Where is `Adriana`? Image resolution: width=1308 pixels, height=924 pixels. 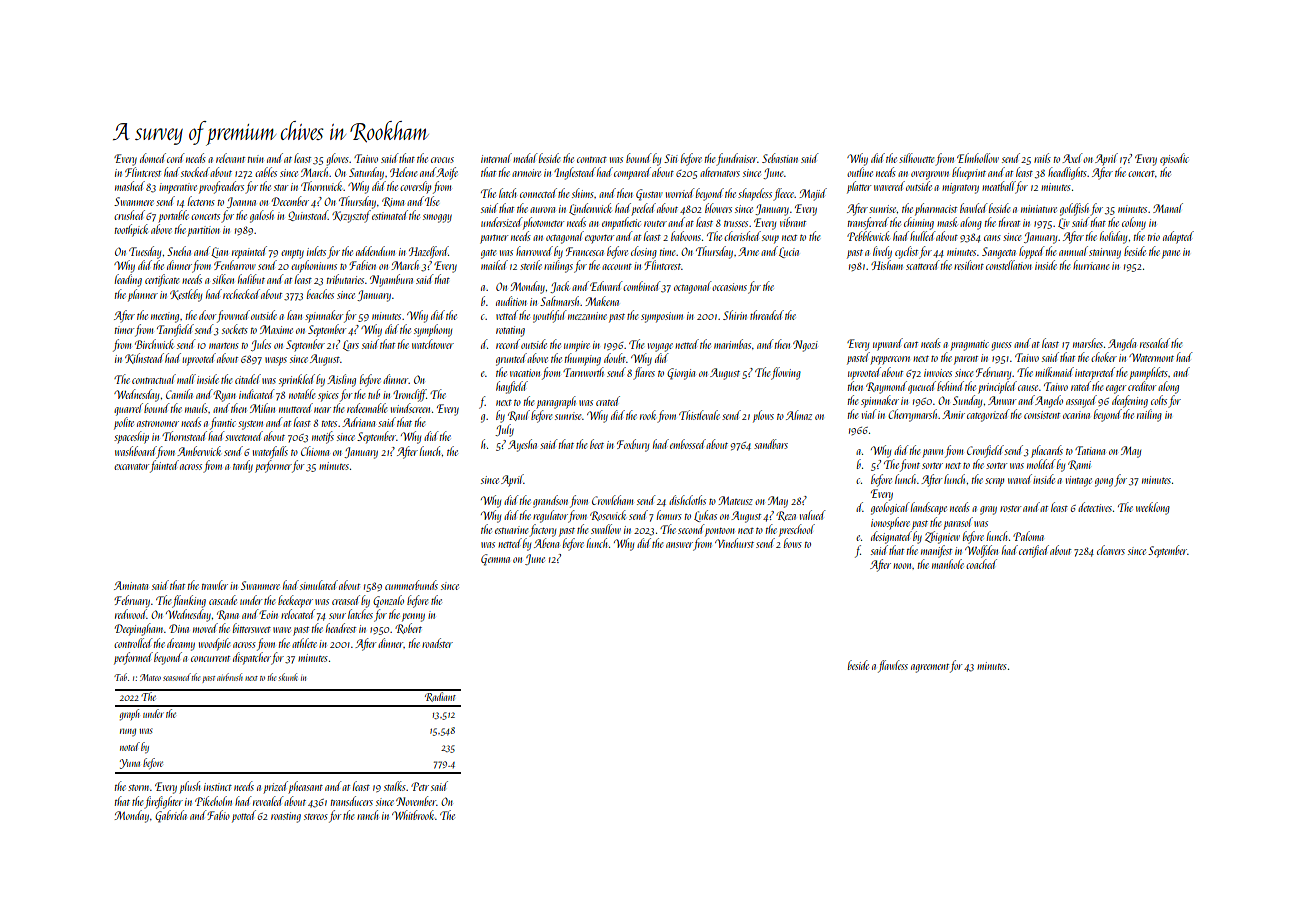
Adriana is located at coordinates (358, 422).
